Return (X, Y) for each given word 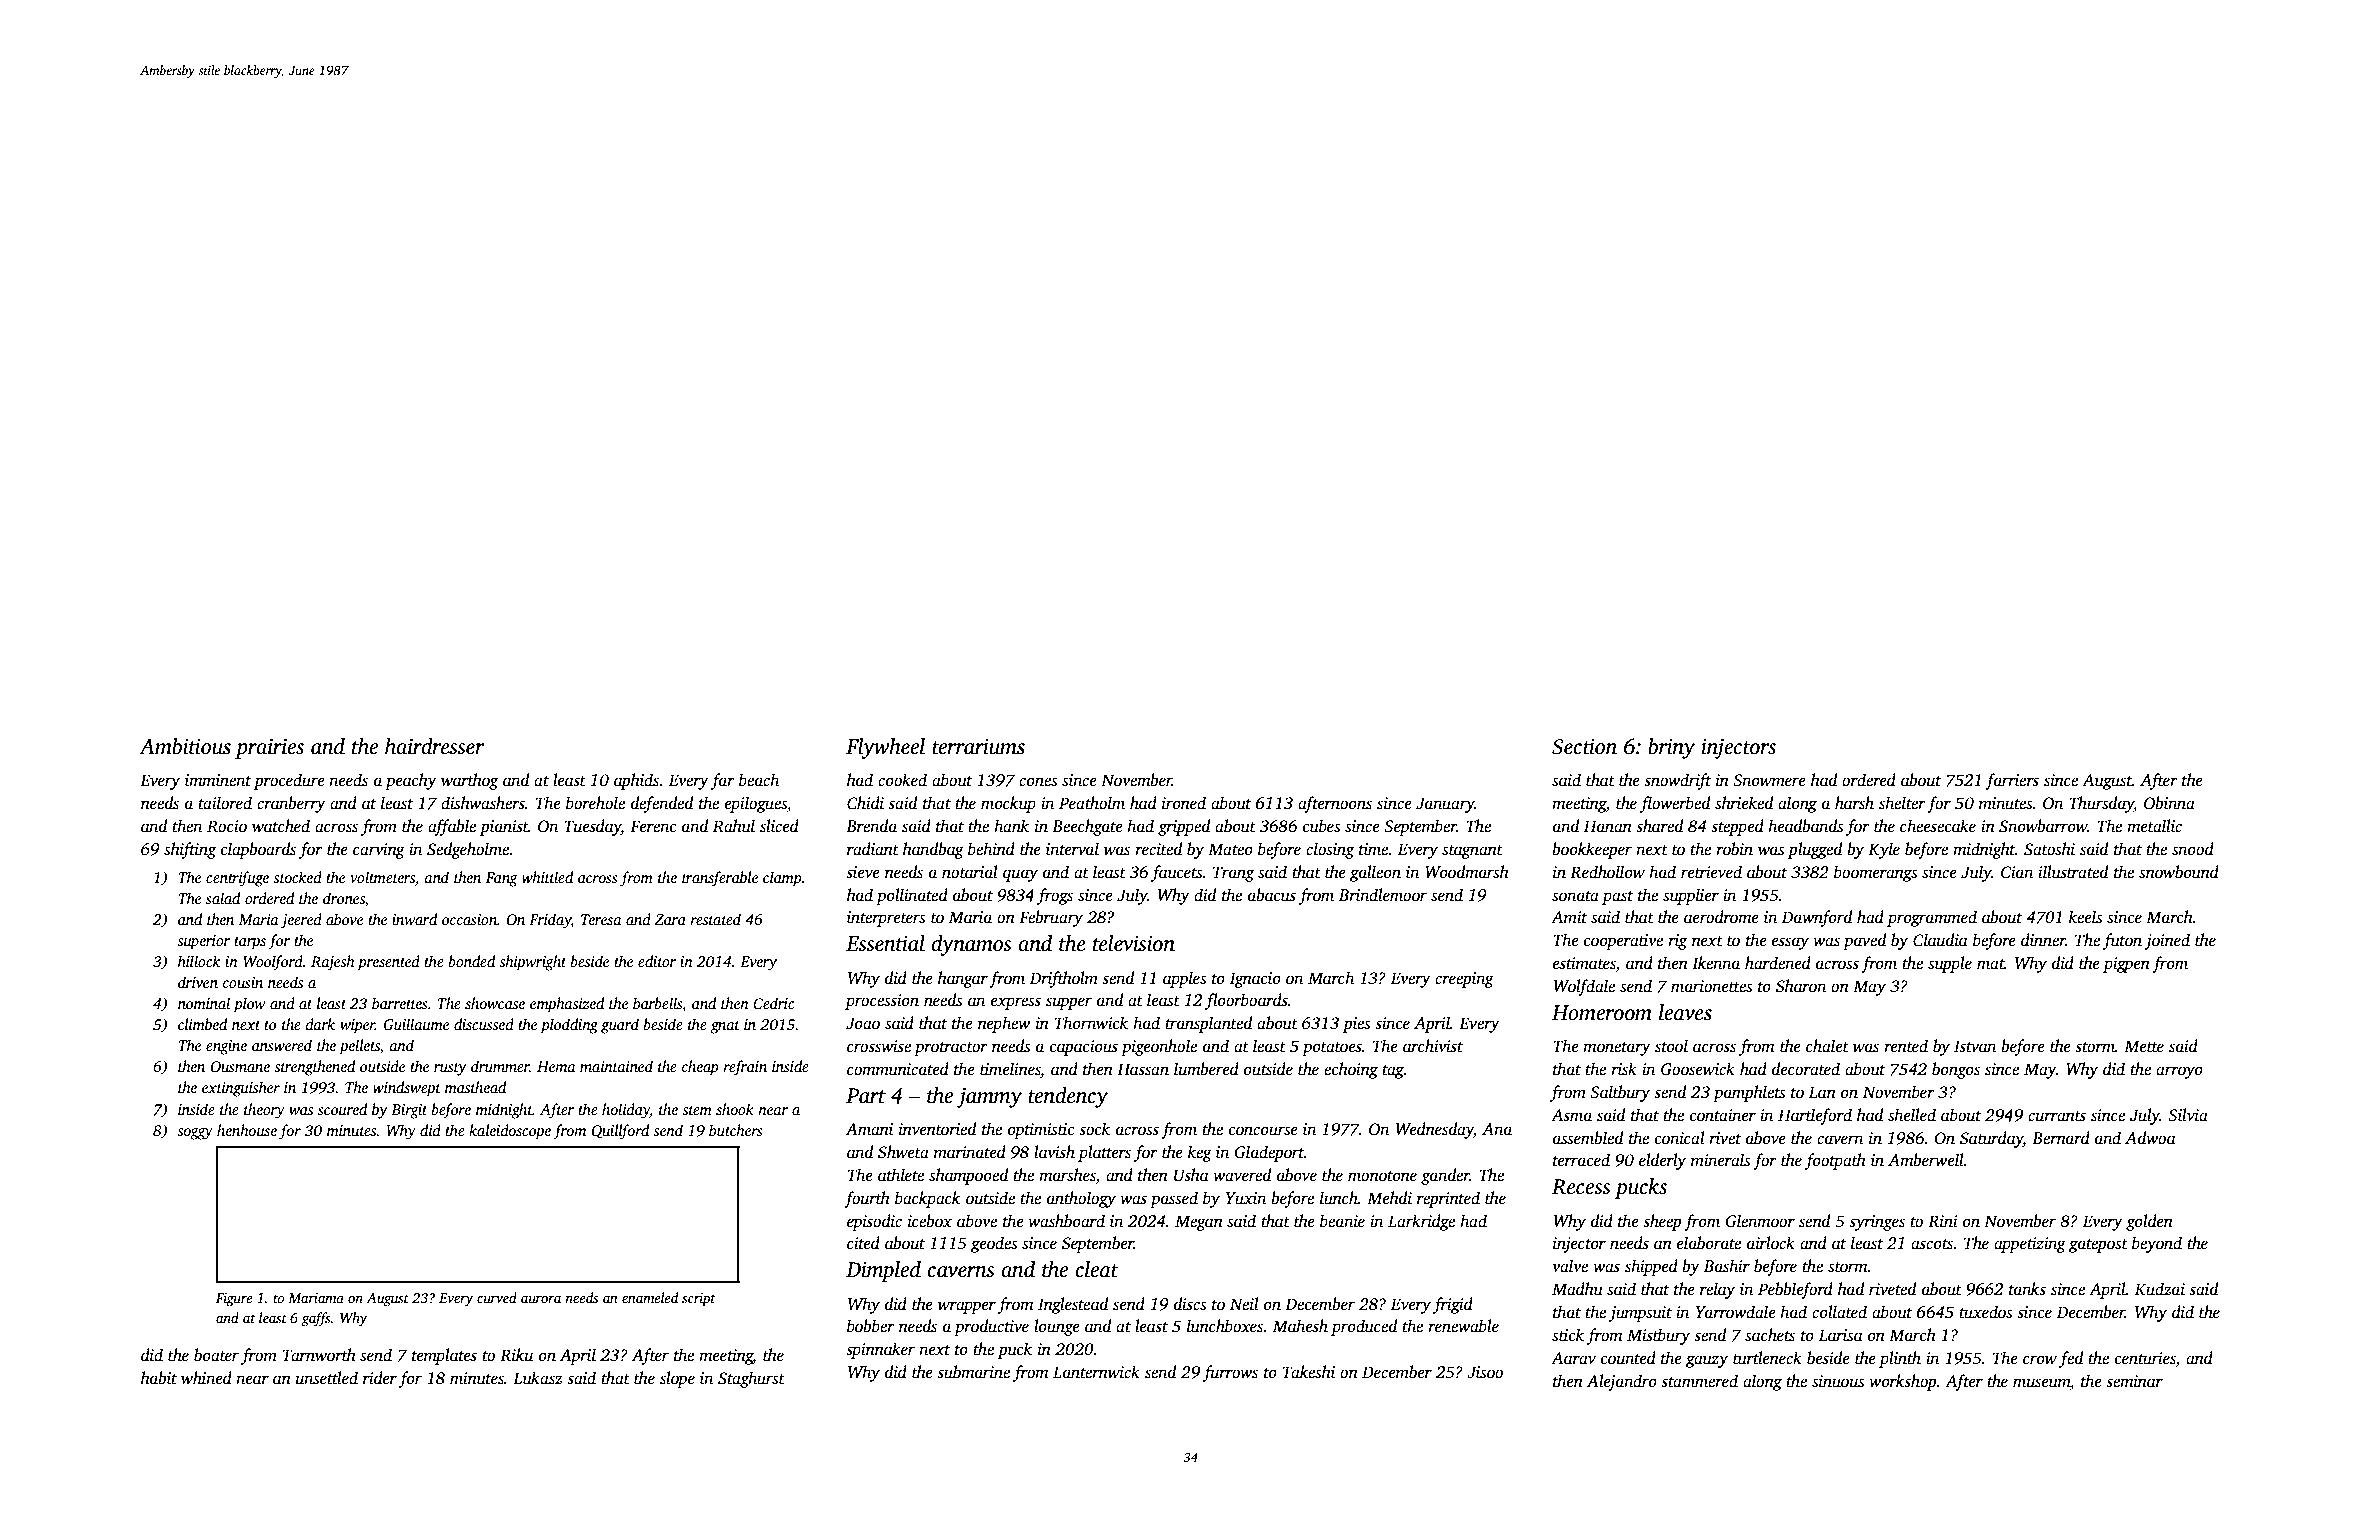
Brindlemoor (1383, 895)
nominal (204, 1003)
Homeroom (1602, 1013)
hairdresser (434, 746)
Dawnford (1817, 918)
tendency (1068, 1097)
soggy (195, 1134)
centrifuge (237, 879)
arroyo (2179, 1072)
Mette (2144, 1046)
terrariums (978, 747)
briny (1671, 748)
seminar (2134, 1381)
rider (380, 1378)
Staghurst (751, 1379)
